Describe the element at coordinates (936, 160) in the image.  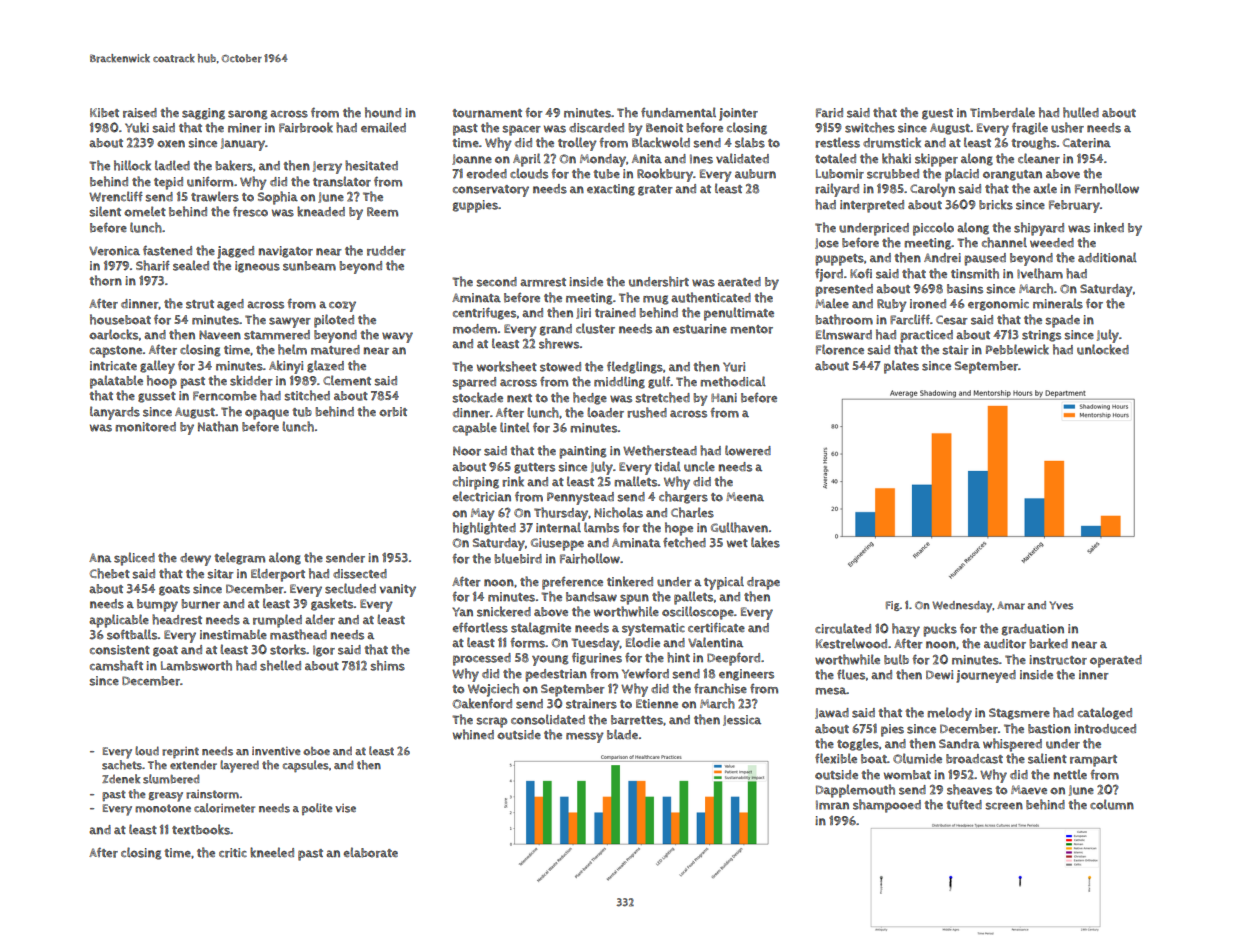
I see `skipper` at that location.
